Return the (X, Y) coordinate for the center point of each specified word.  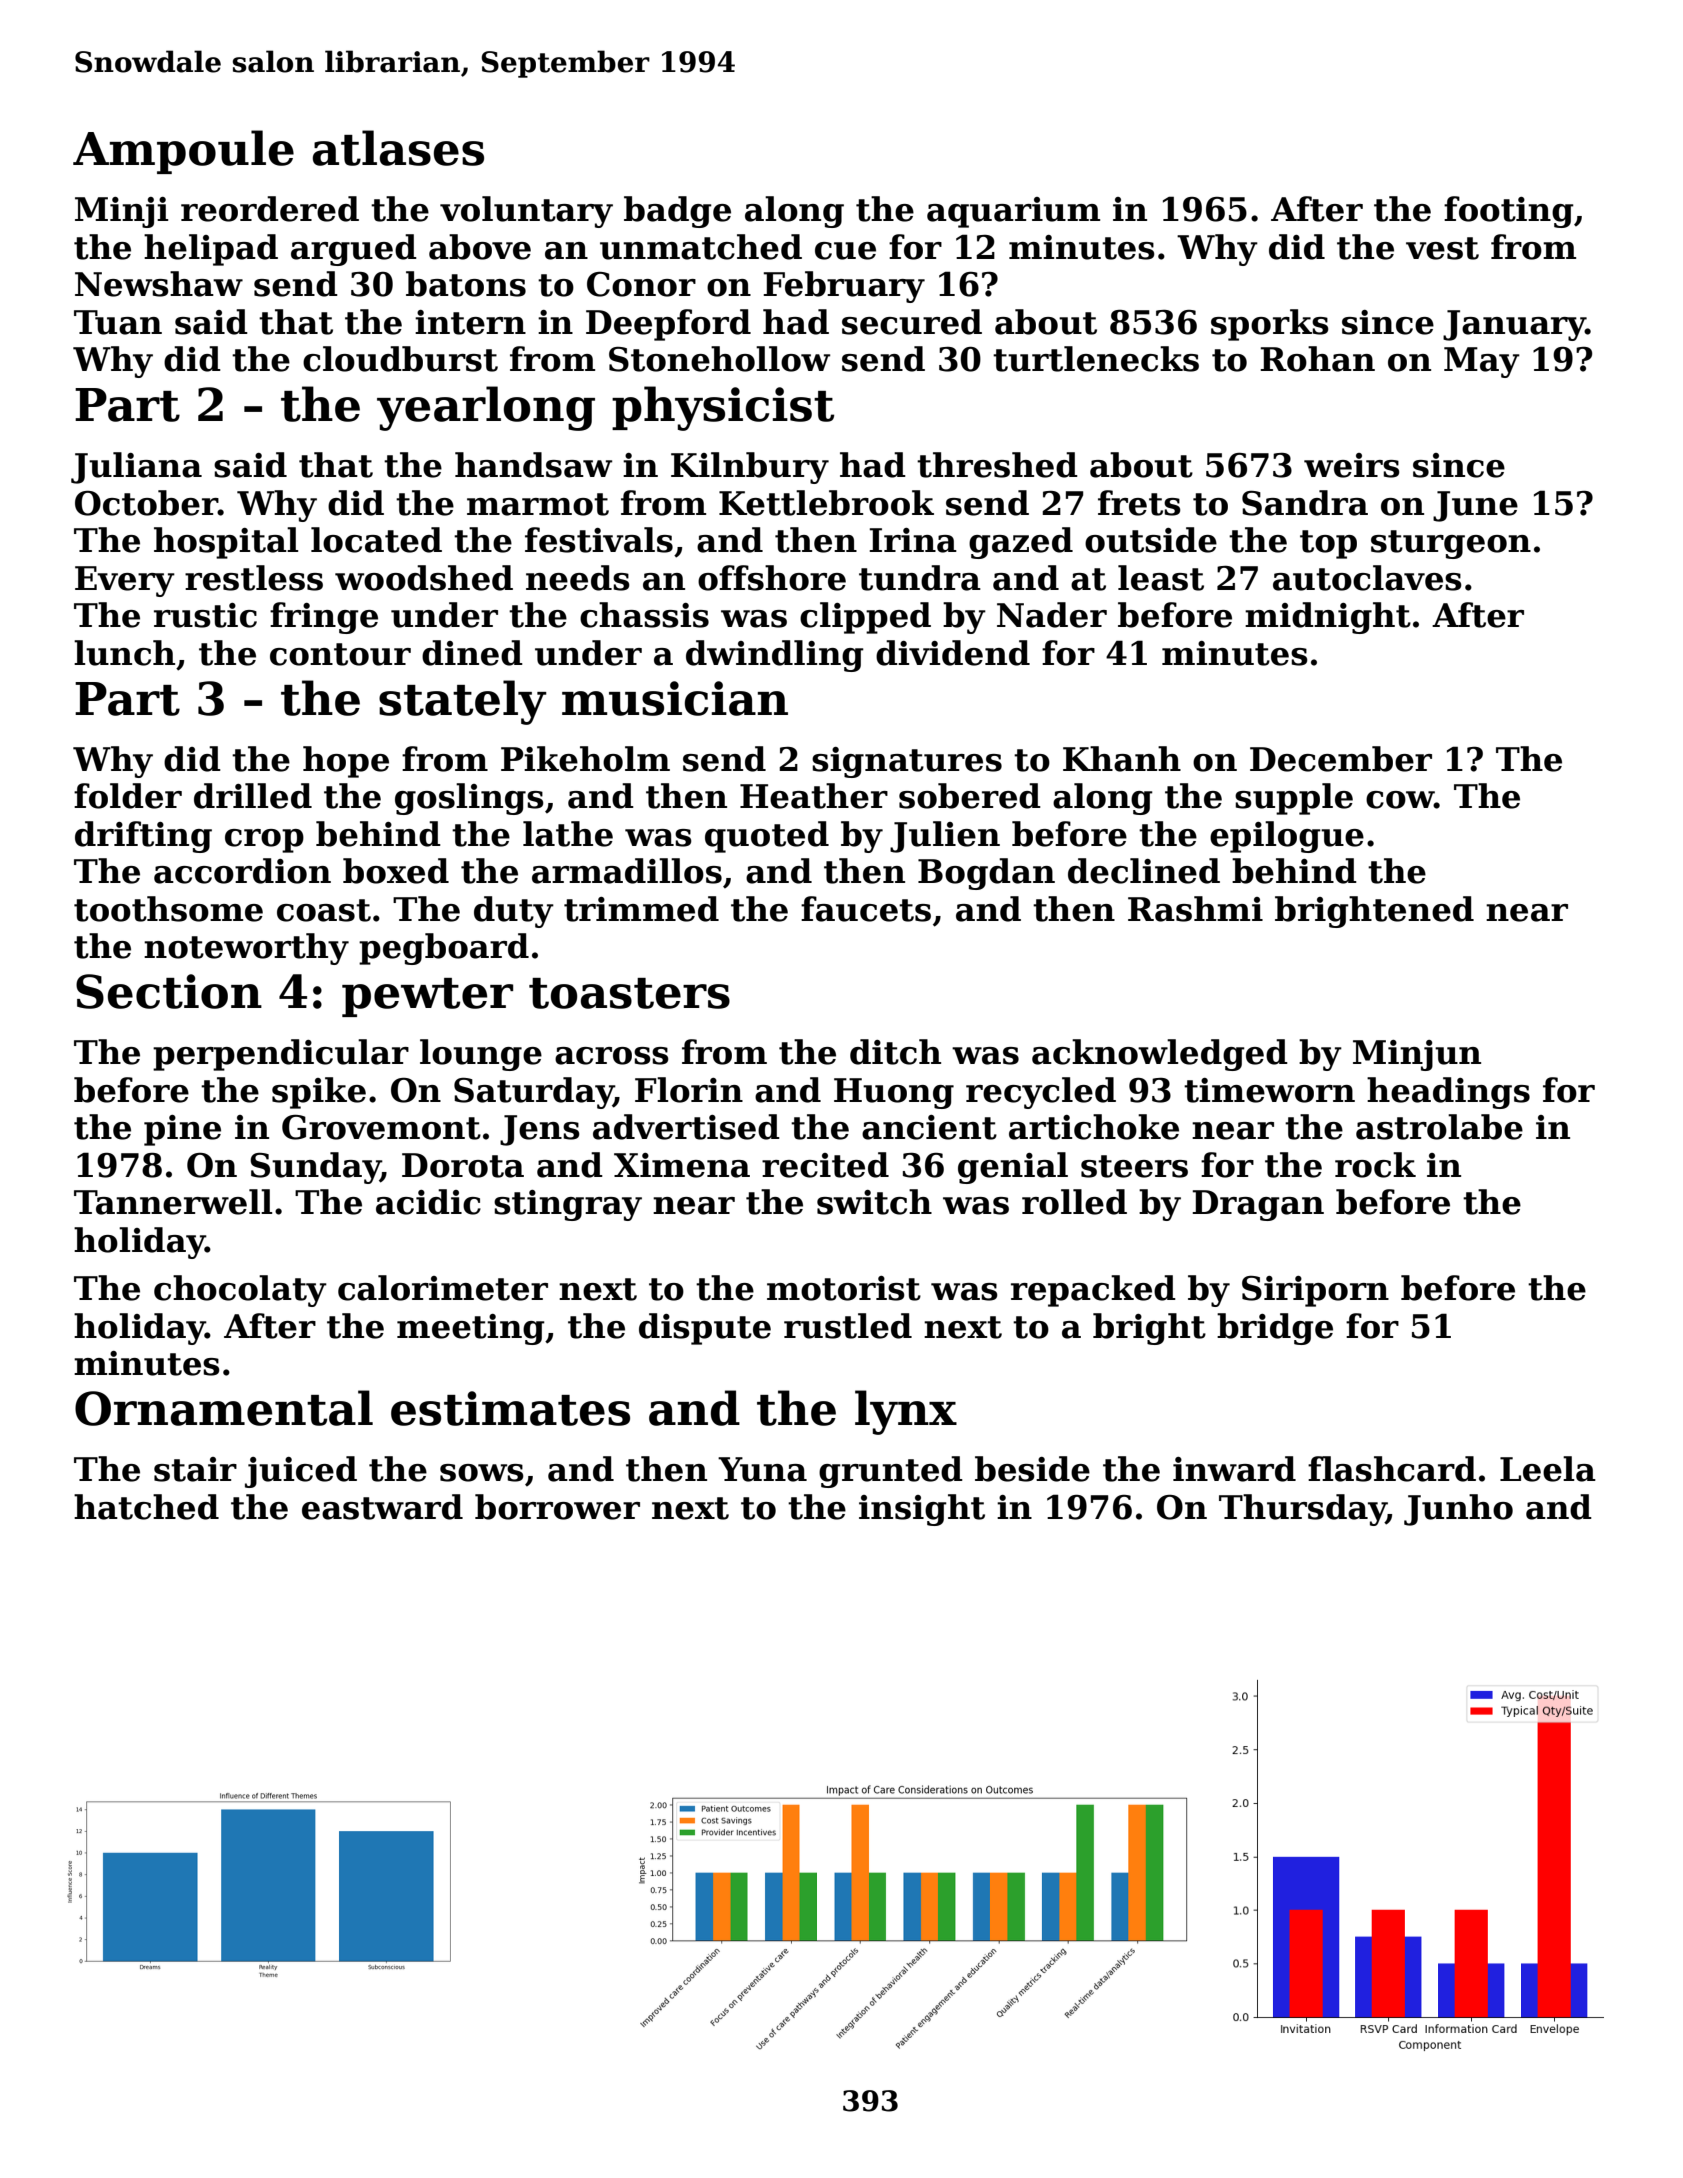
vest (1442, 248)
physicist (723, 408)
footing (1509, 212)
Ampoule (183, 152)
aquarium (1013, 212)
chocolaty (240, 1291)
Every (125, 581)
